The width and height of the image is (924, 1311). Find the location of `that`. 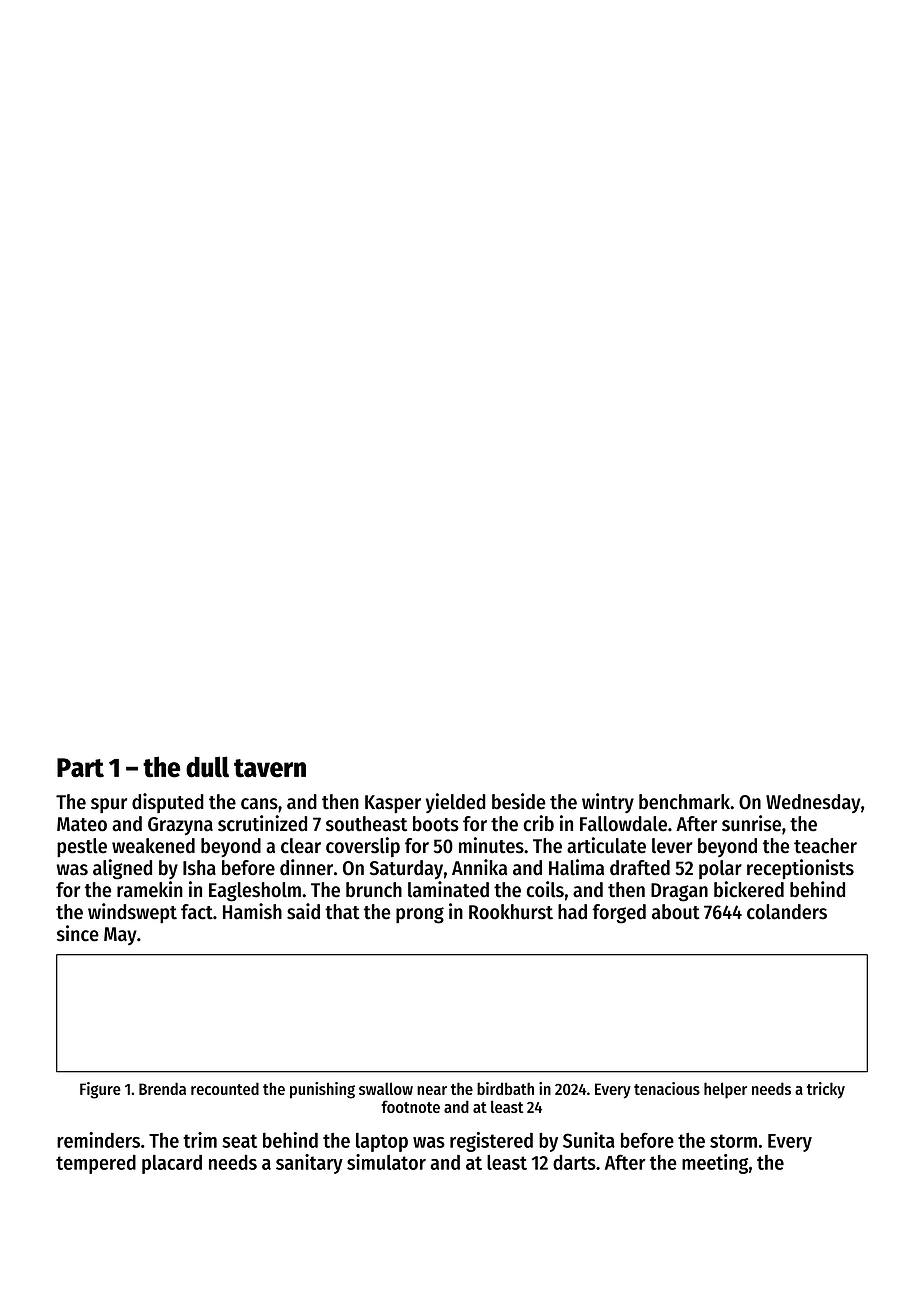

that is located at coordinates (342, 912).
